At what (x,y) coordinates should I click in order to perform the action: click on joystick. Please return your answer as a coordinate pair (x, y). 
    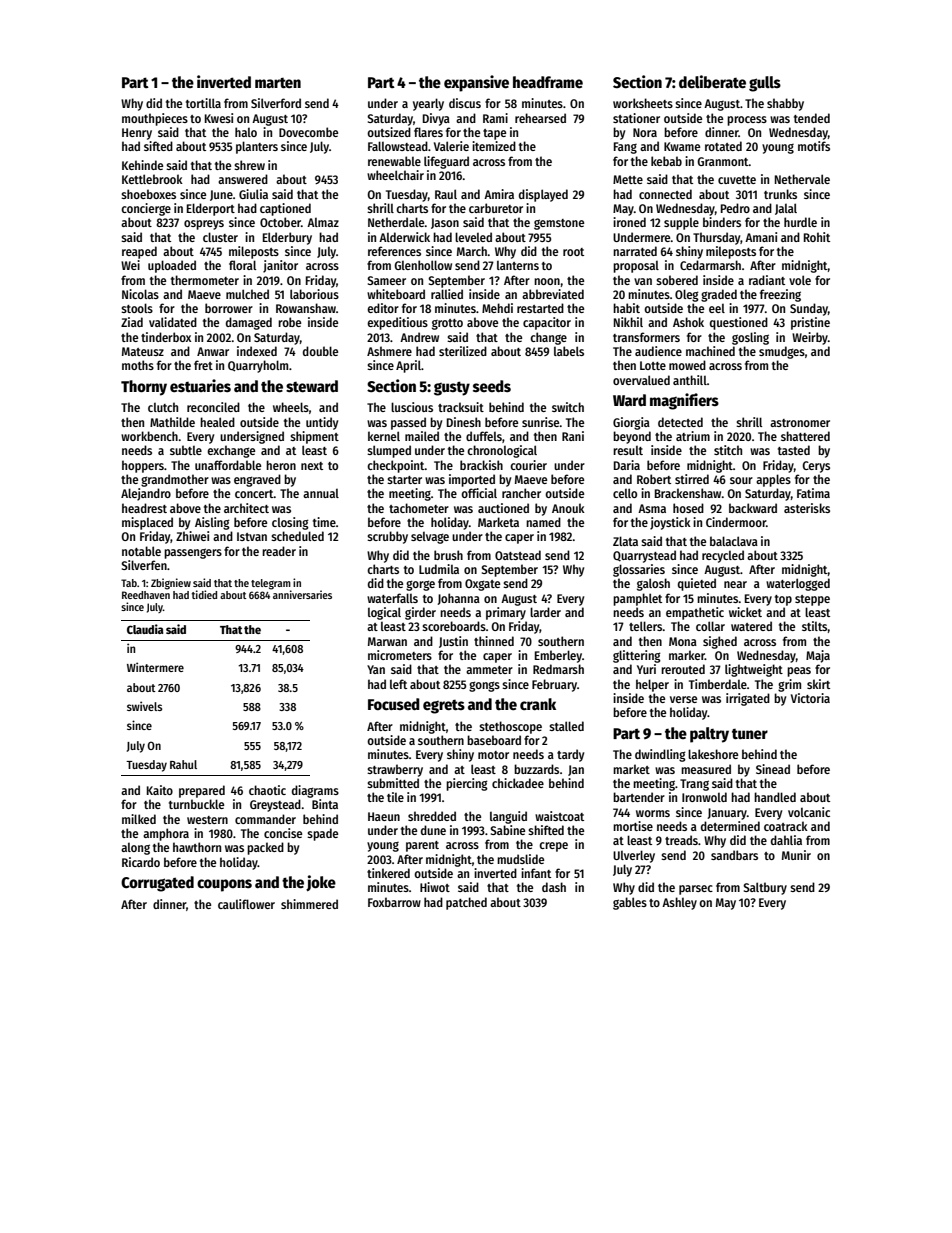
    Looking at the image, I should click on (670, 523).
